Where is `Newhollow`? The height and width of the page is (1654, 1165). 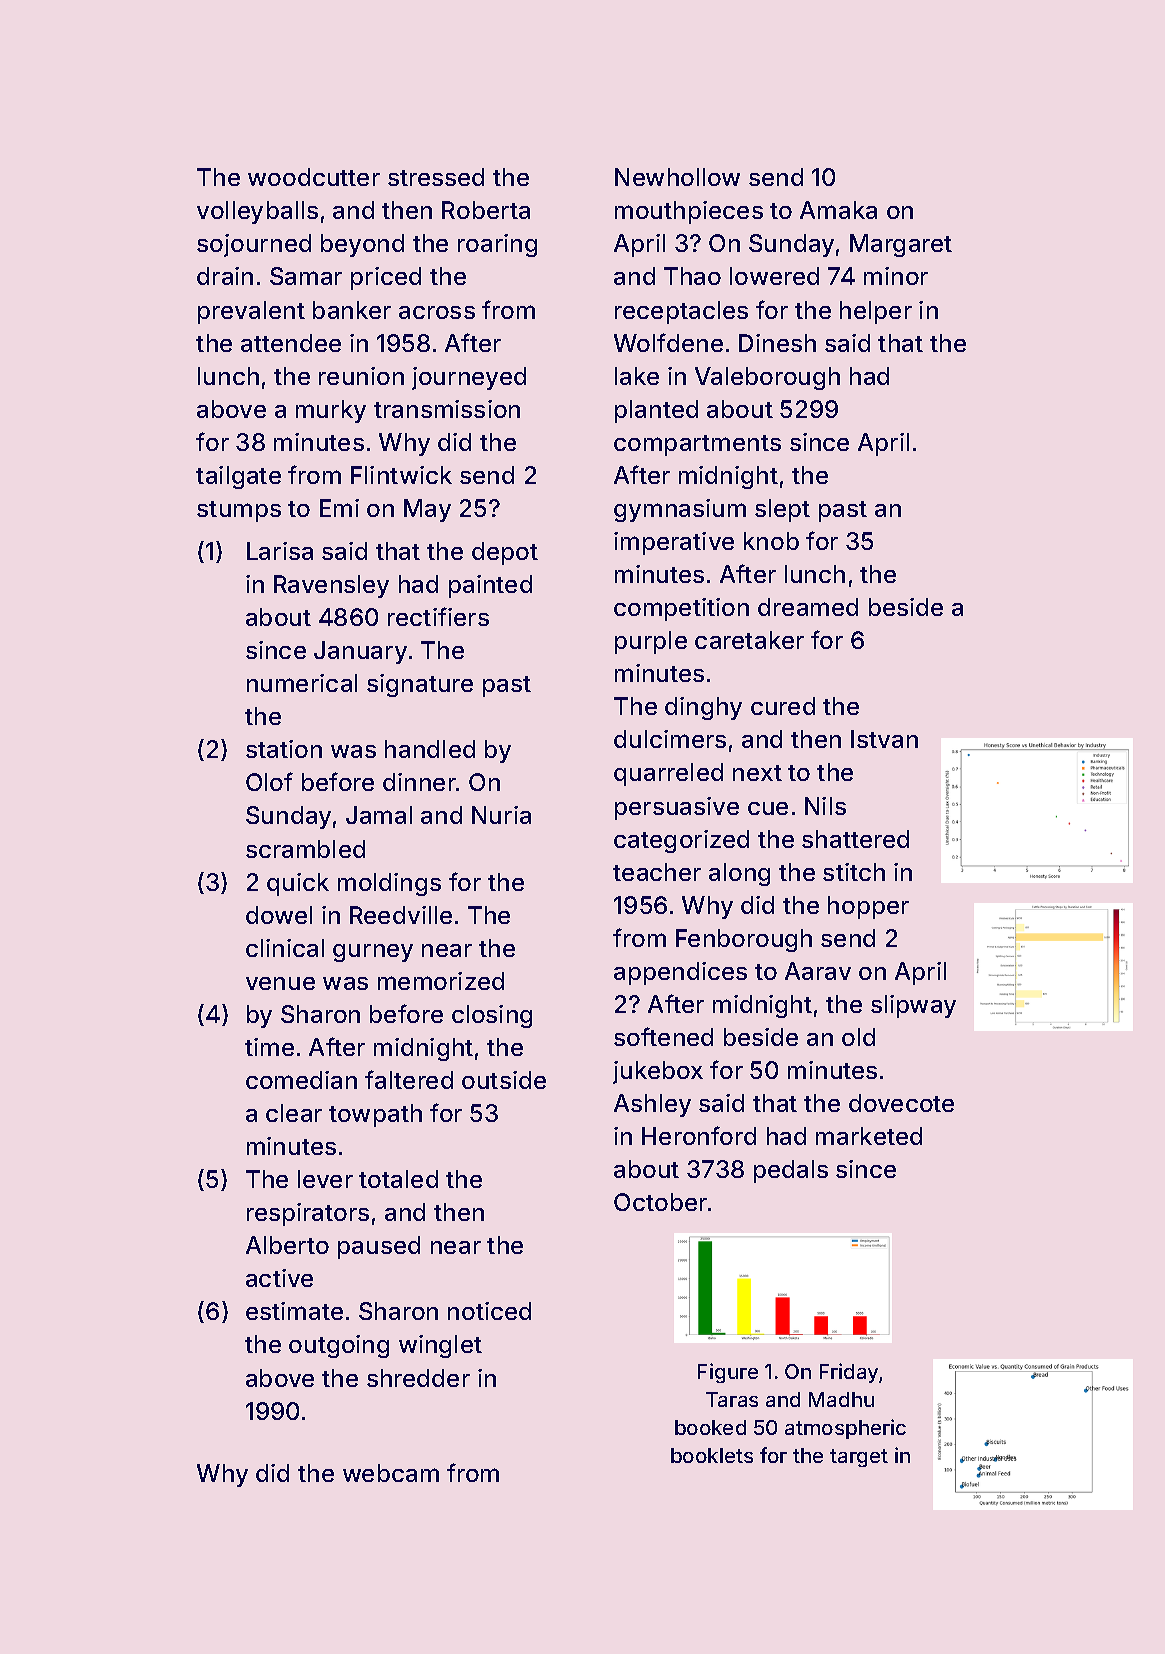 Newhollow is located at coordinates (677, 177).
